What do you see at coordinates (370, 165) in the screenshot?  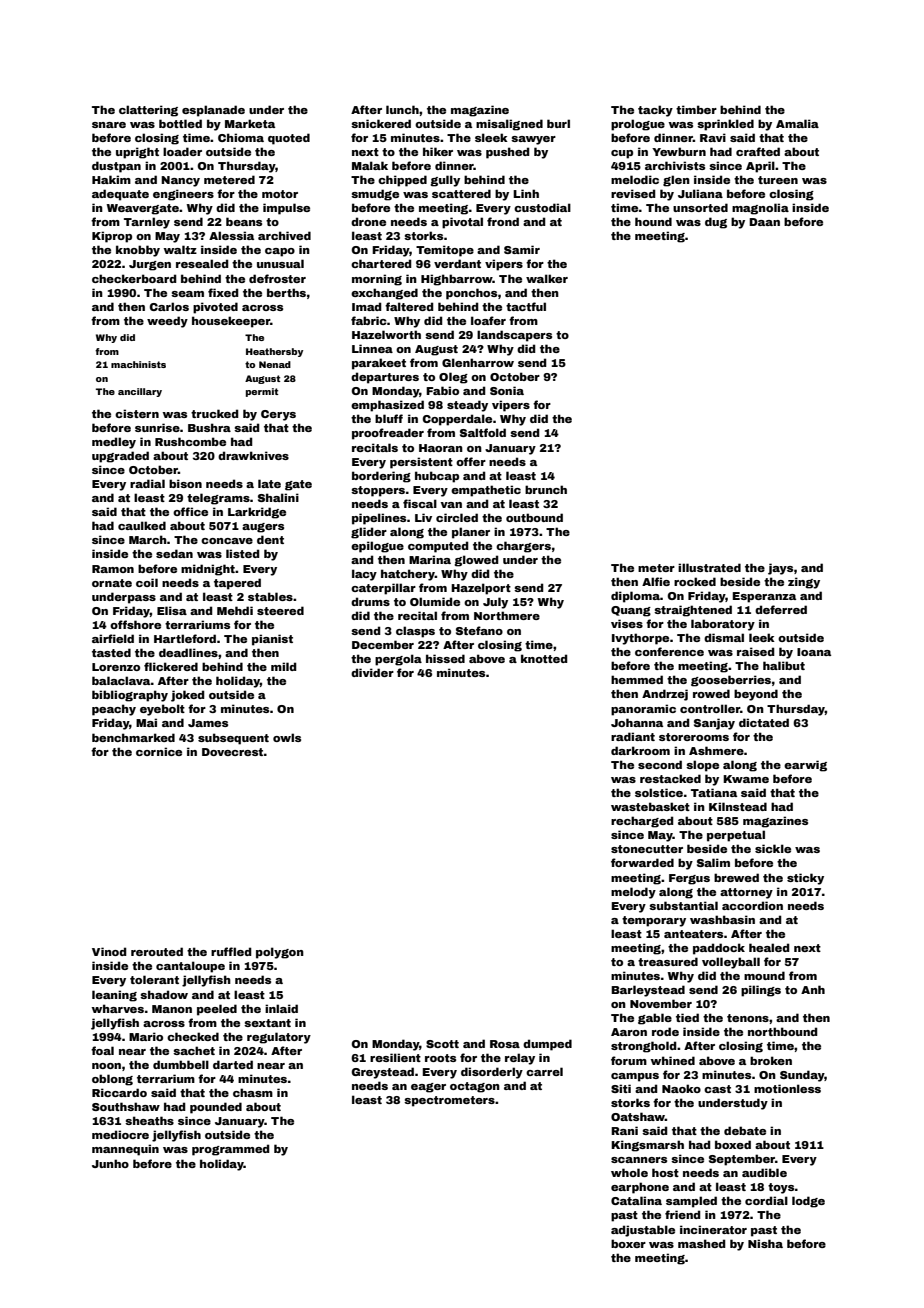 I see `Malak` at bounding box center [370, 165].
